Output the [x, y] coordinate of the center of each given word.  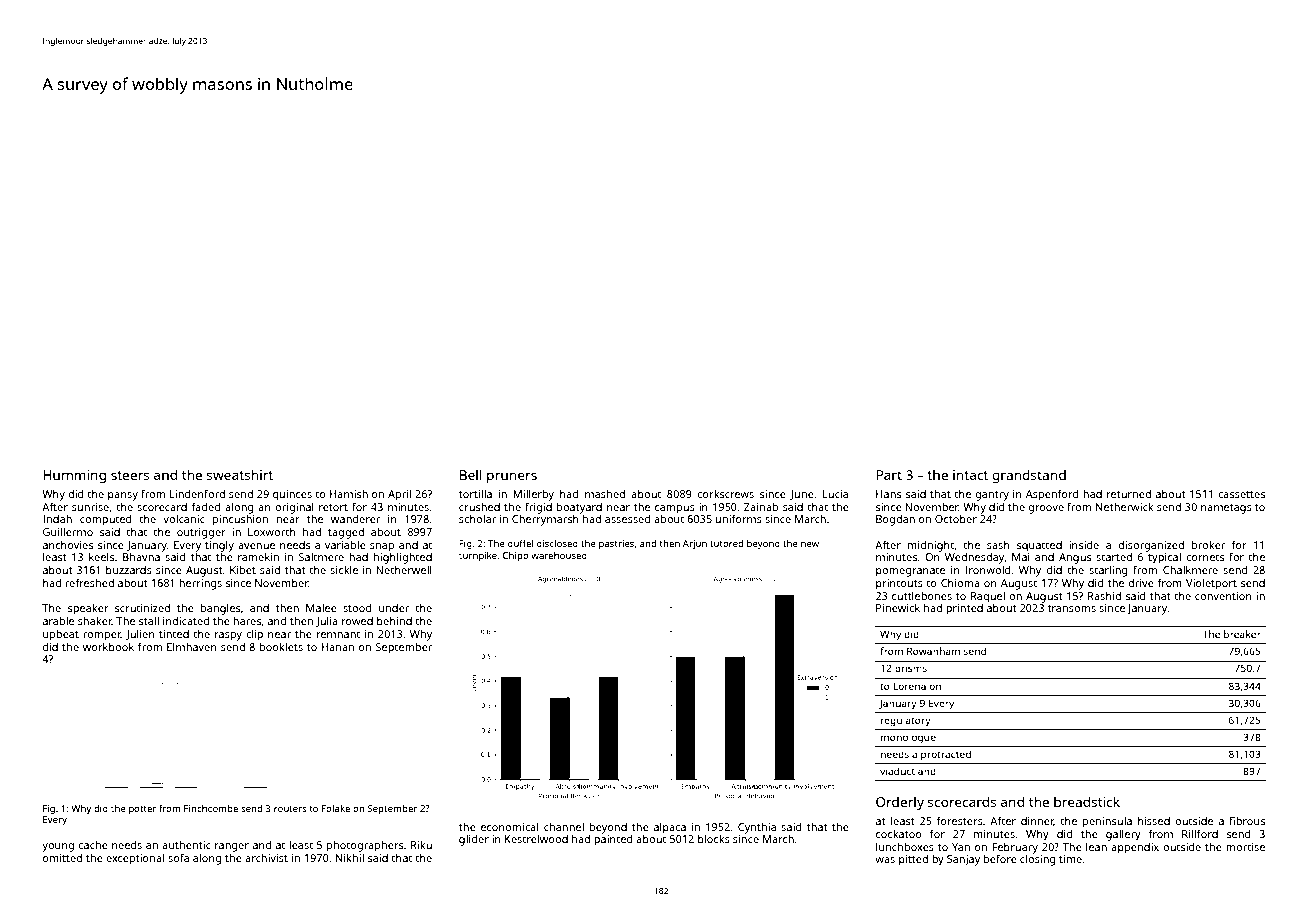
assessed [628, 519]
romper [102, 636]
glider [474, 840]
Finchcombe [211, 808]
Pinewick [898, 608]
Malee [321, 608]
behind [394, 621]
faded [206, 506]
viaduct [897, 771]
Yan [961, 847]
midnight [931, 546]
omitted [62, 858]
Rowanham [933, 651]
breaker [1242, 634]
